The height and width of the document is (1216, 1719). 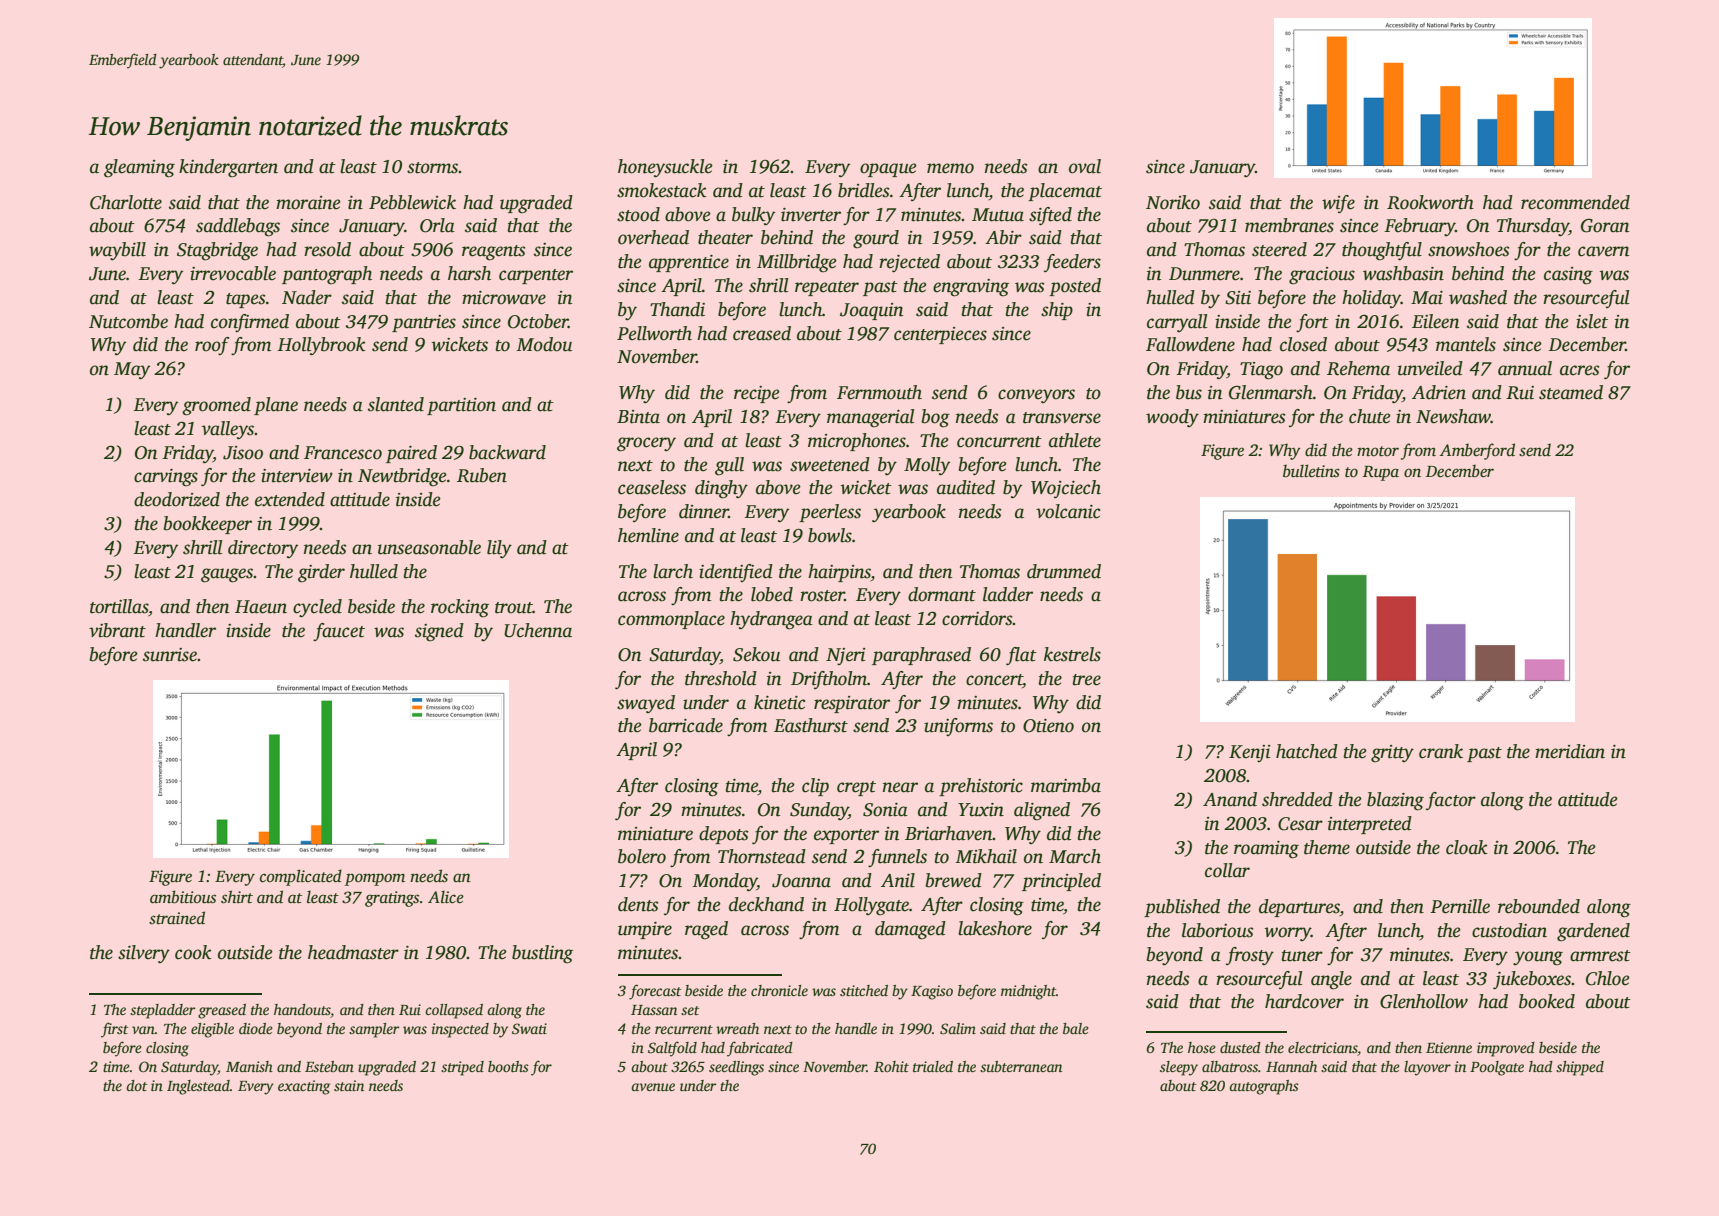 I want to click on young, so click(x=1538, y=958).
